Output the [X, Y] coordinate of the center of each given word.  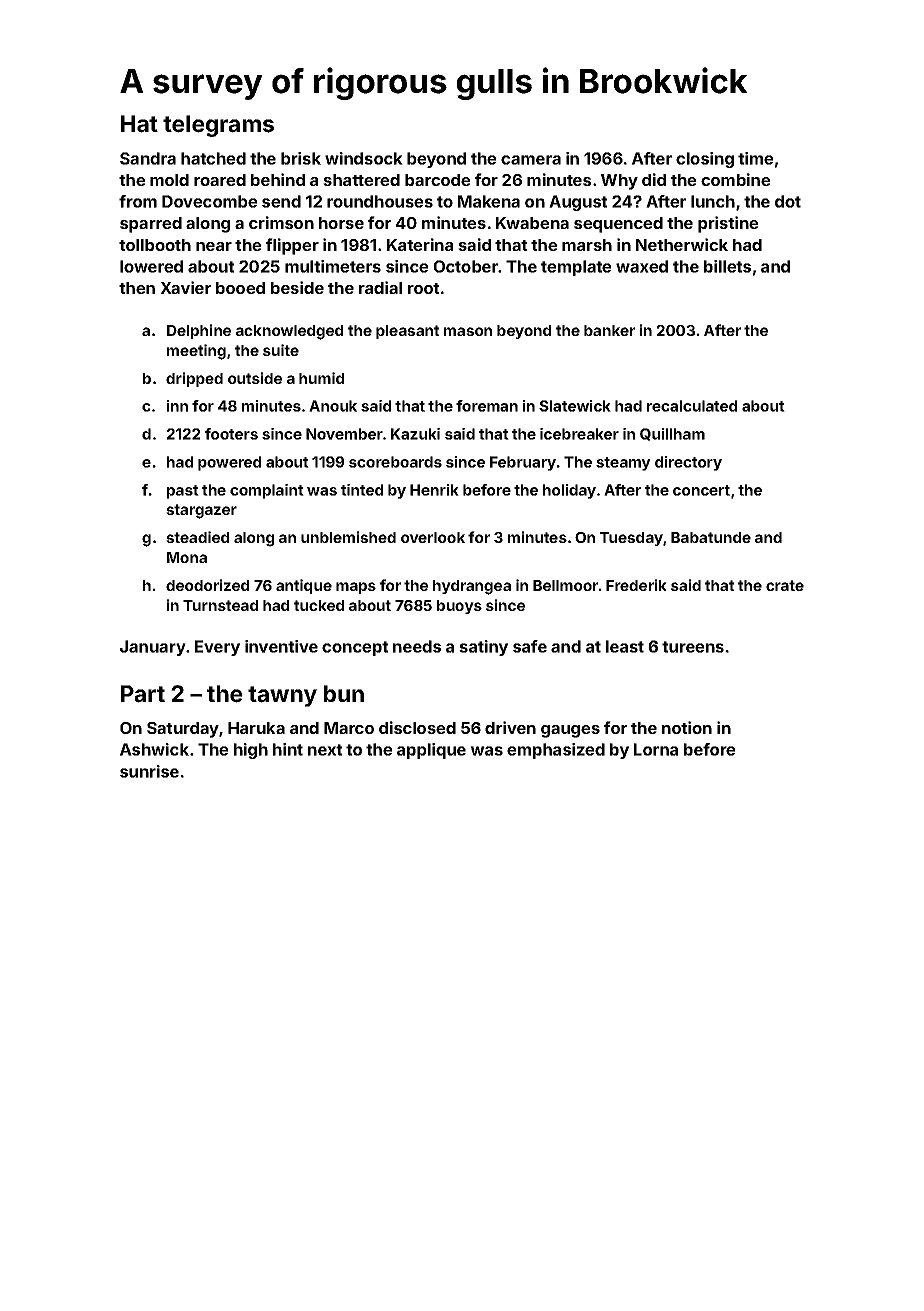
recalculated [692, 406]
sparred [151, 225]
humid [321, 378]
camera [531, 160]
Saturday [183, 730]
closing [705, 160]
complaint [267, 491]
